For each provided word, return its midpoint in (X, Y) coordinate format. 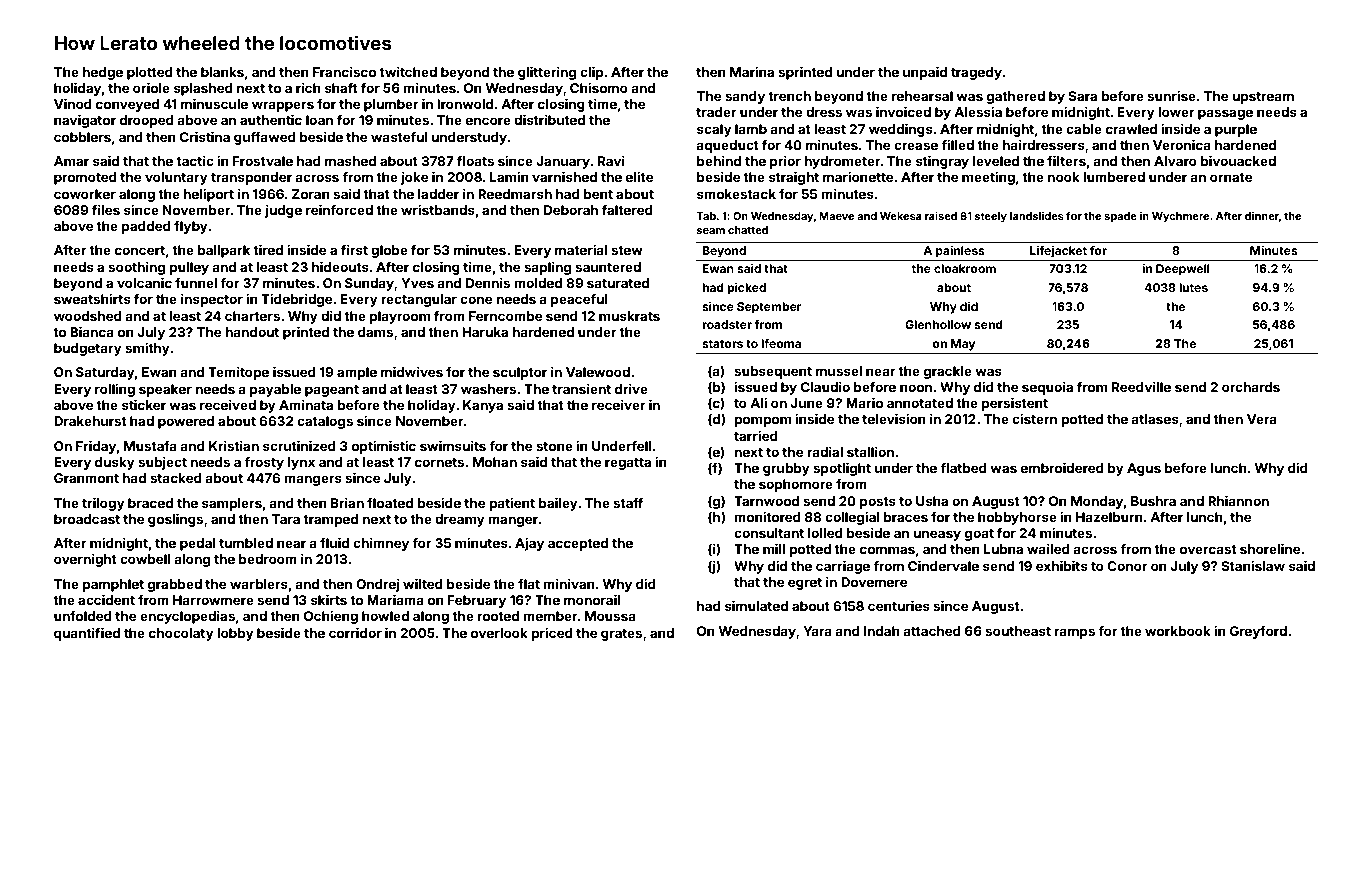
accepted (578, 544)
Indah (882, 631)
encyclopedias (187, 617)
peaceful (579, 300)
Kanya (483, 406)
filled (957, 145)
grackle (948, 372)
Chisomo (599, 88)
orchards (1251, 387)
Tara (286, 519)
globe (389, 251)
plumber (391, 105)
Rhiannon (1238, 501)
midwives (412, 372)
